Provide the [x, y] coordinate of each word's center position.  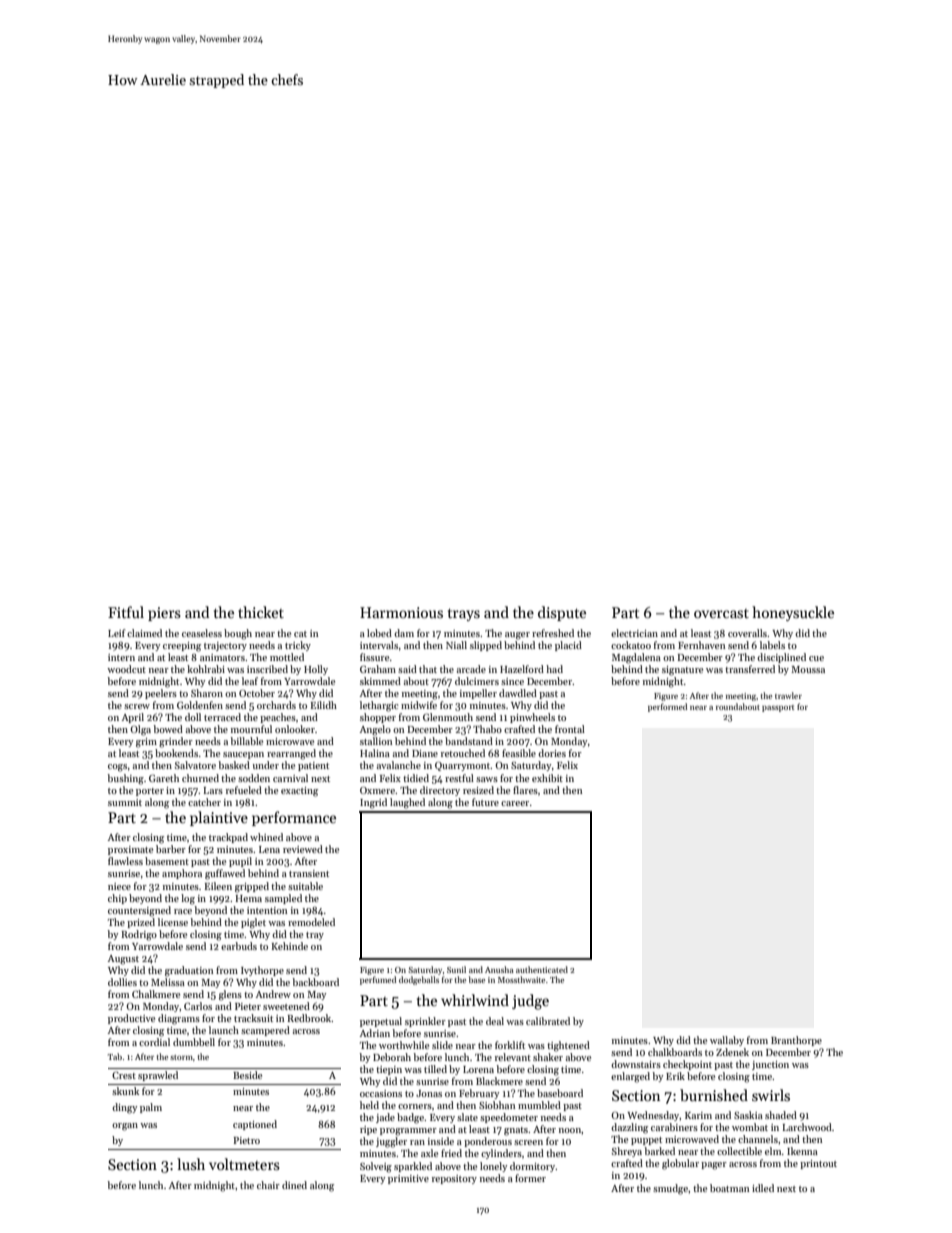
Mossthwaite [521, 979]
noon [570, 1130]
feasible [519, 753]
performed [667, 707]
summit [125, 802]
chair [268, 1185]
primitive [408, 1179]
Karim [698, 1115]
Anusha [499, 969]
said [407, 669]
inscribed [267, 669]
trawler [788, 695]
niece [119, 886]
